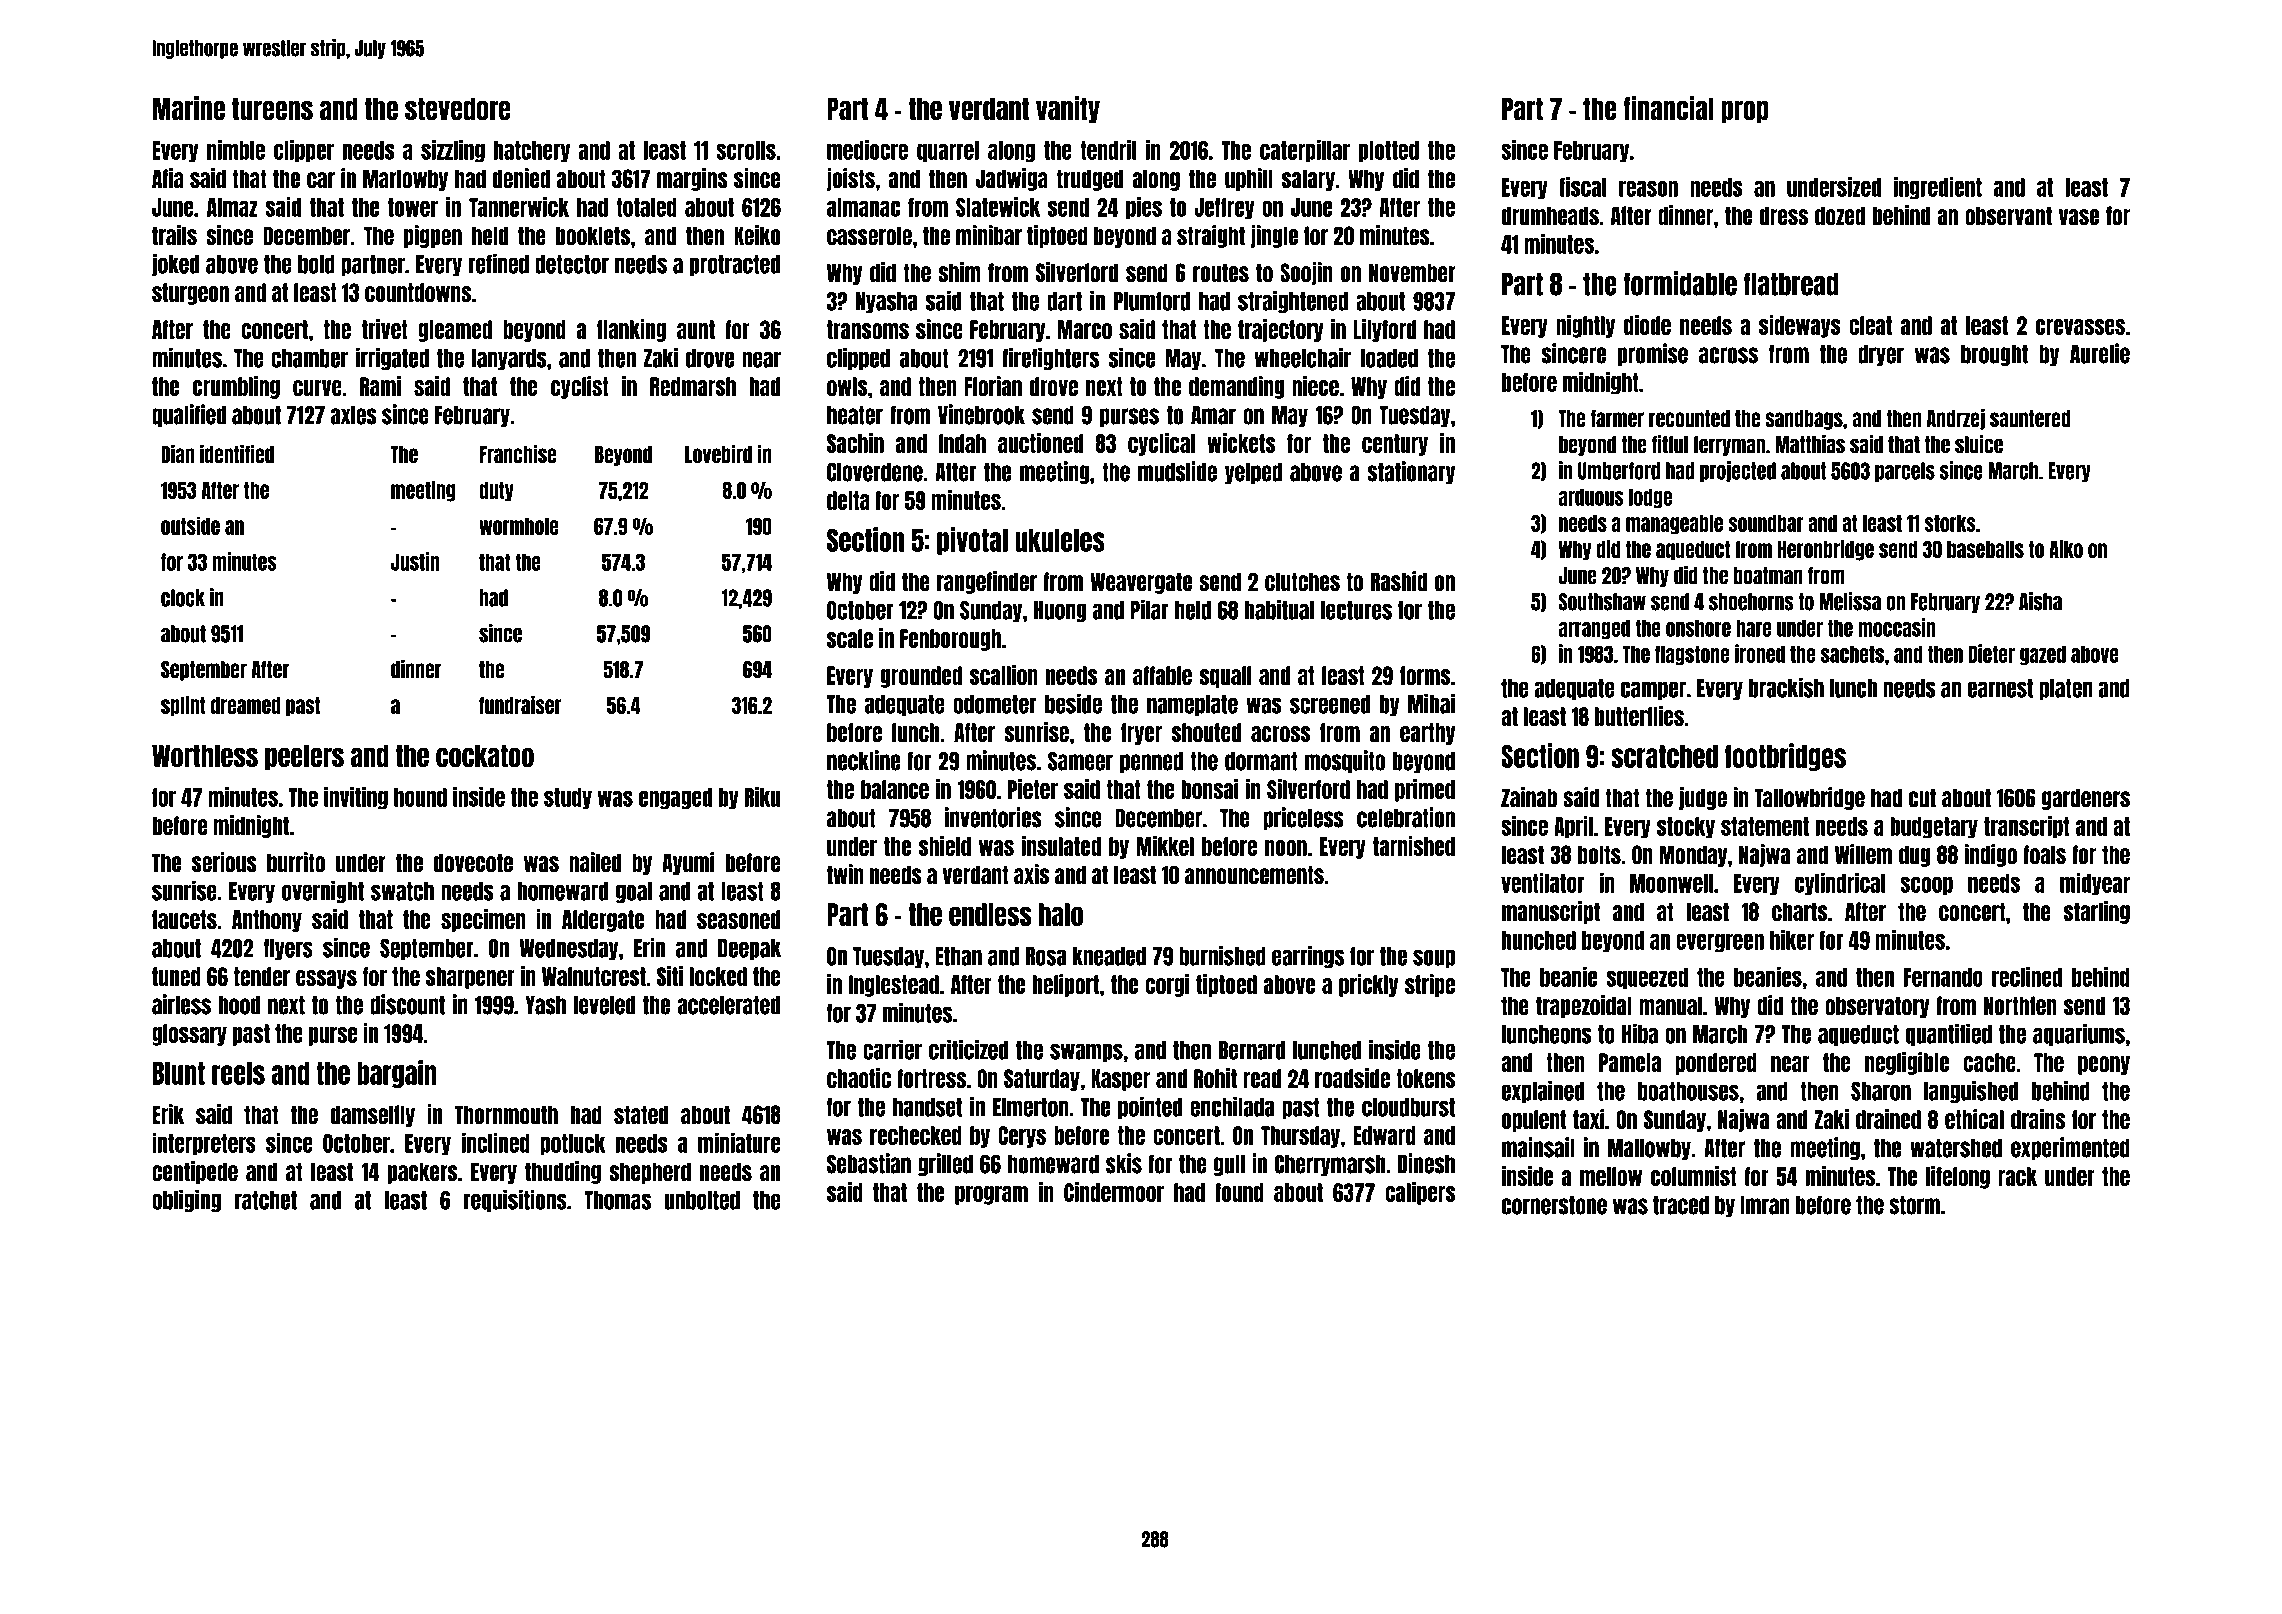  What do you see at coordinates (855, 415) in the page?
I see `heater` at bounding box center [855, 415].
